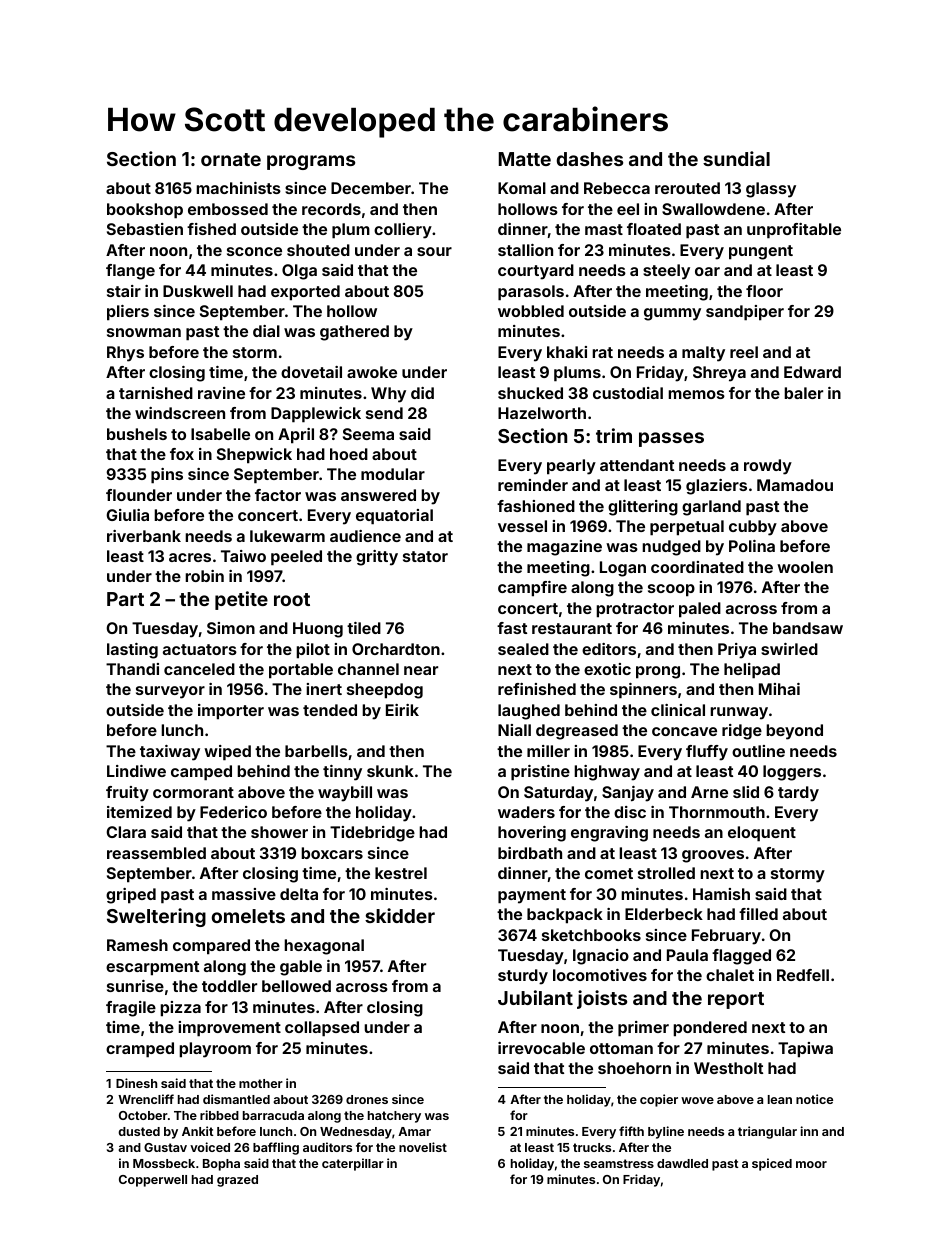 This screenshot has height=1233, width=952. What do you see at coordinates (299, 272) in the screenshot?
I see `Olga` at bounding box center [299, 272].
